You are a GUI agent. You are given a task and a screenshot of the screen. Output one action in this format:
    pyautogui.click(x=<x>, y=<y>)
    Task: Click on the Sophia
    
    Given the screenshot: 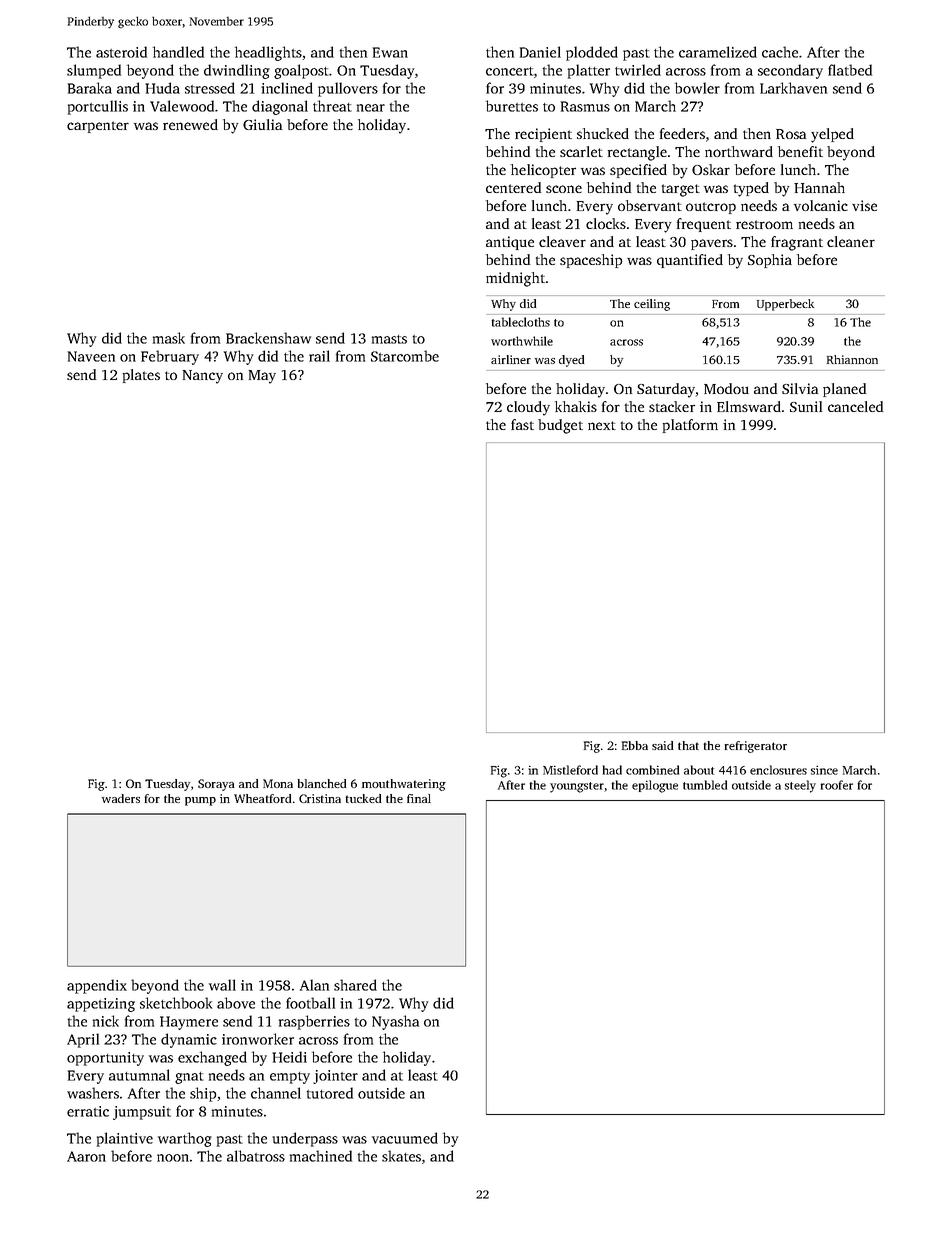 What is the action you would take?
    pyautogui.click(x=770, y=261)
